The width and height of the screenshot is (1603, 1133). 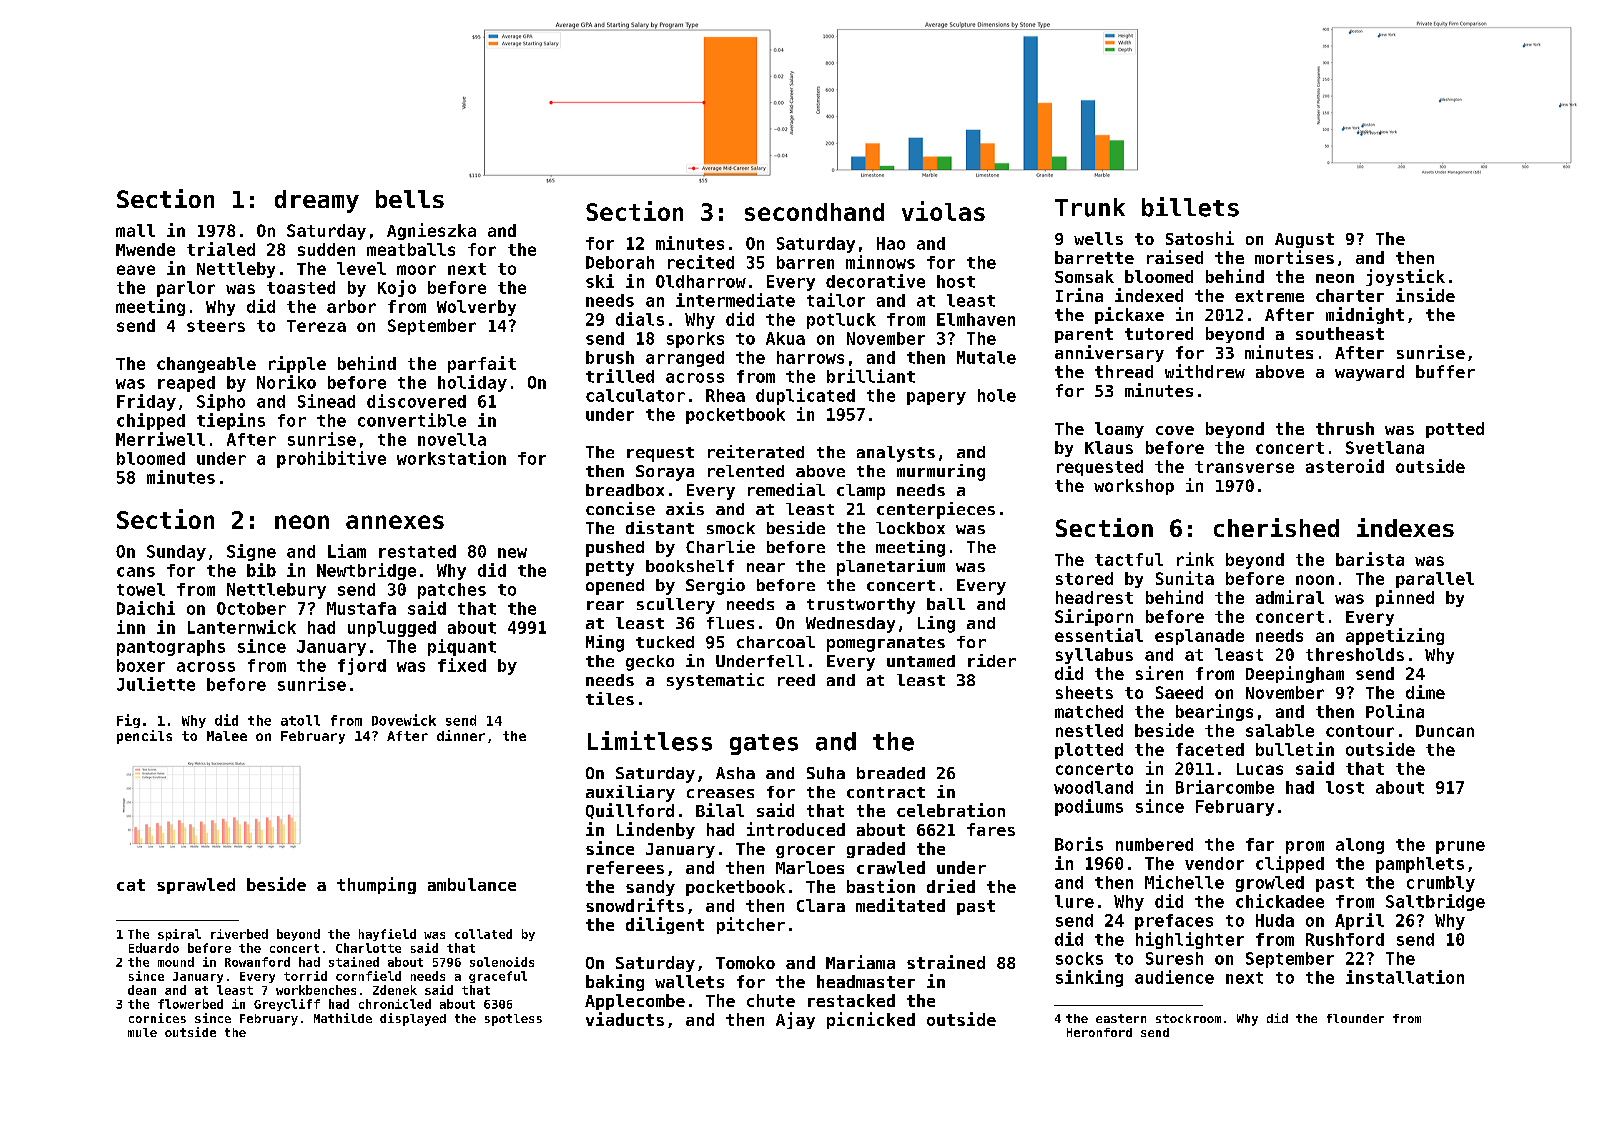 What do you see at coordinates (366, 571) in the screenshot?
I see `Newtbridge` at bounding box center [366, 571].
